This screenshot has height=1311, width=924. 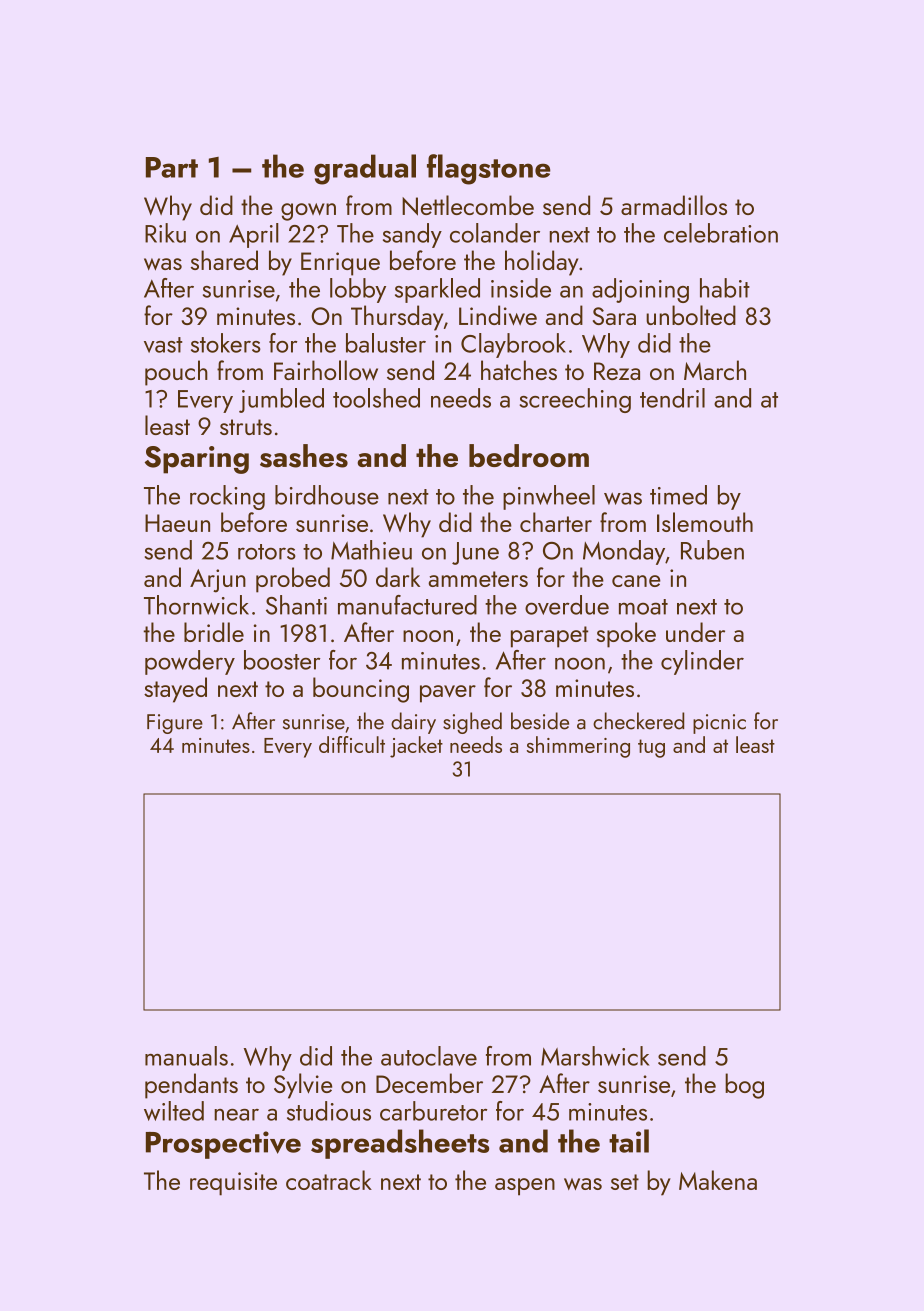 What do you see at coordinates (412, 235) in the screenshot?
I see `sandy` at bounding box center [412, 235].
